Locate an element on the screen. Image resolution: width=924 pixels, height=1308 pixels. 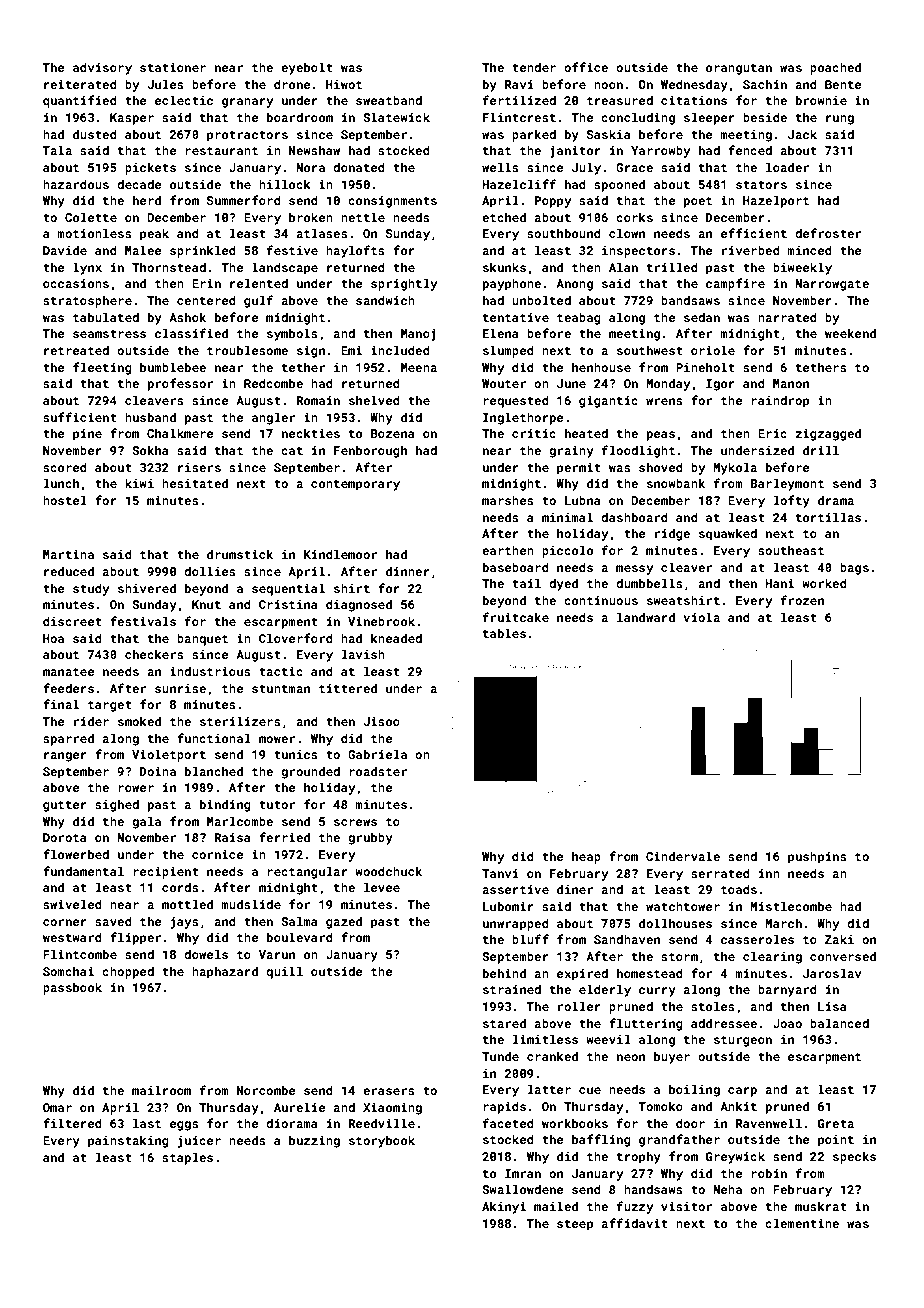
Fenborough is located at coordinates (370, 451).
